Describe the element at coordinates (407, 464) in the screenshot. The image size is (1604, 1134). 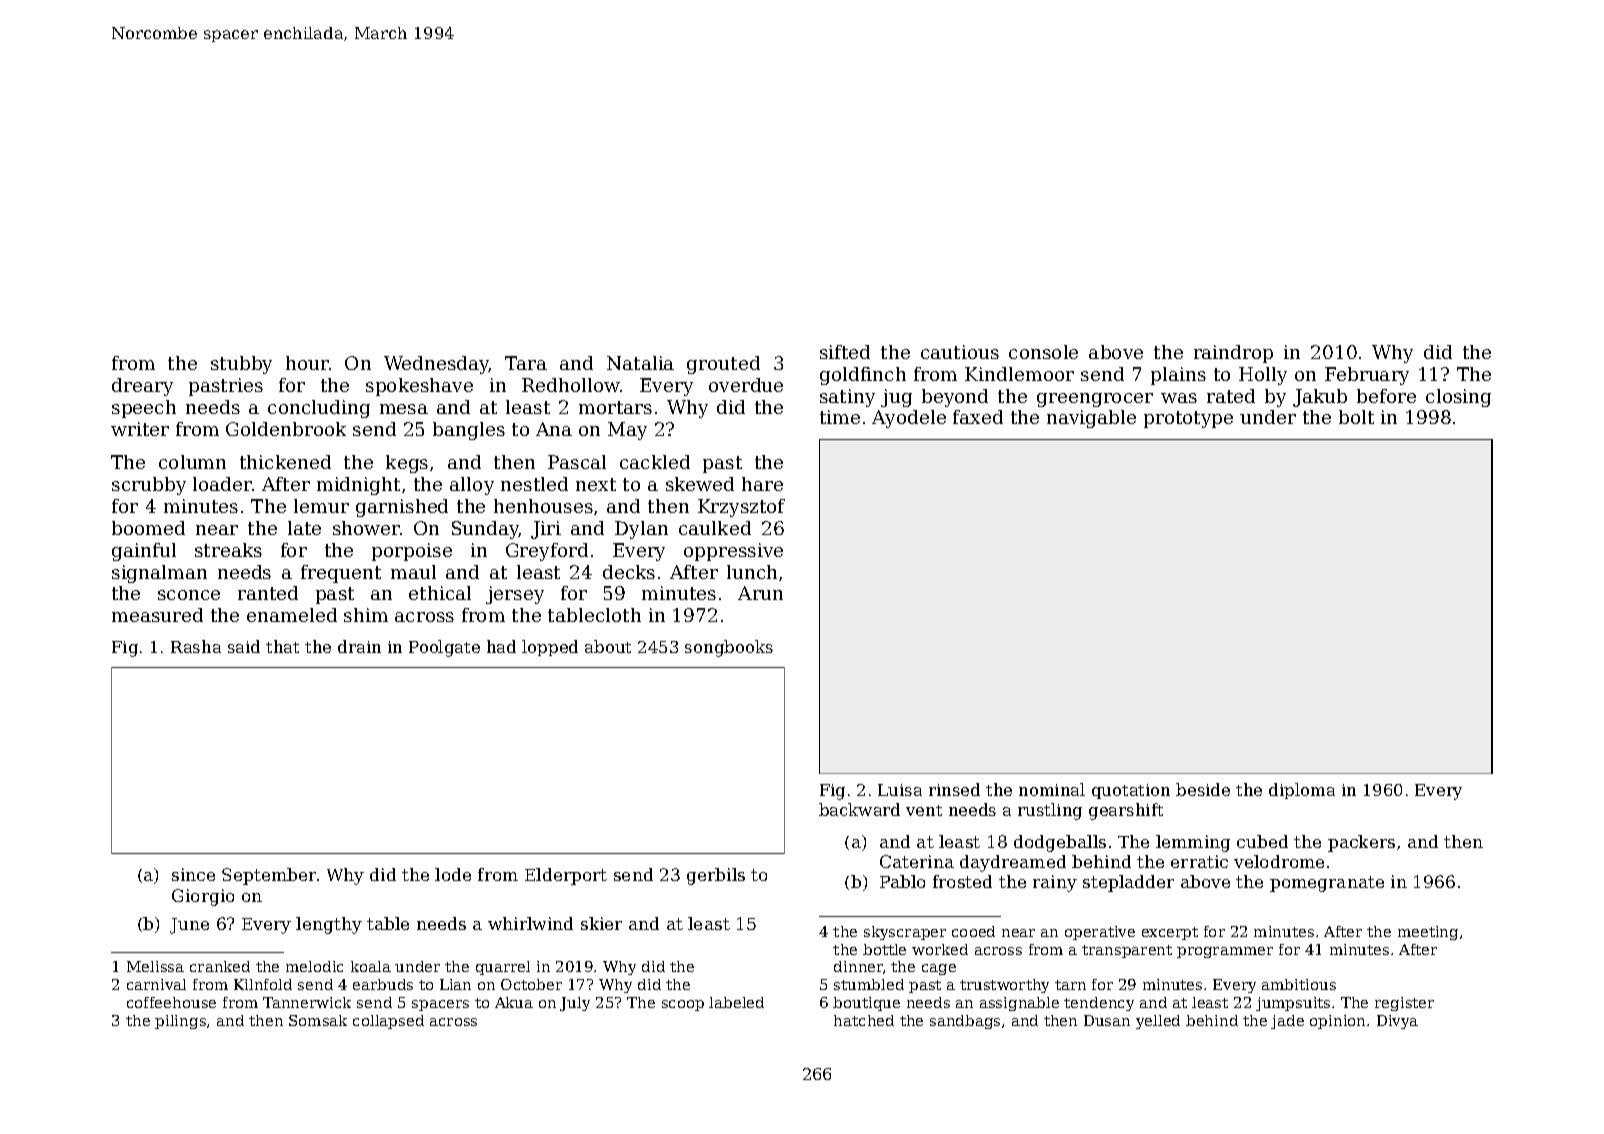
I see `kegs` at that location.
